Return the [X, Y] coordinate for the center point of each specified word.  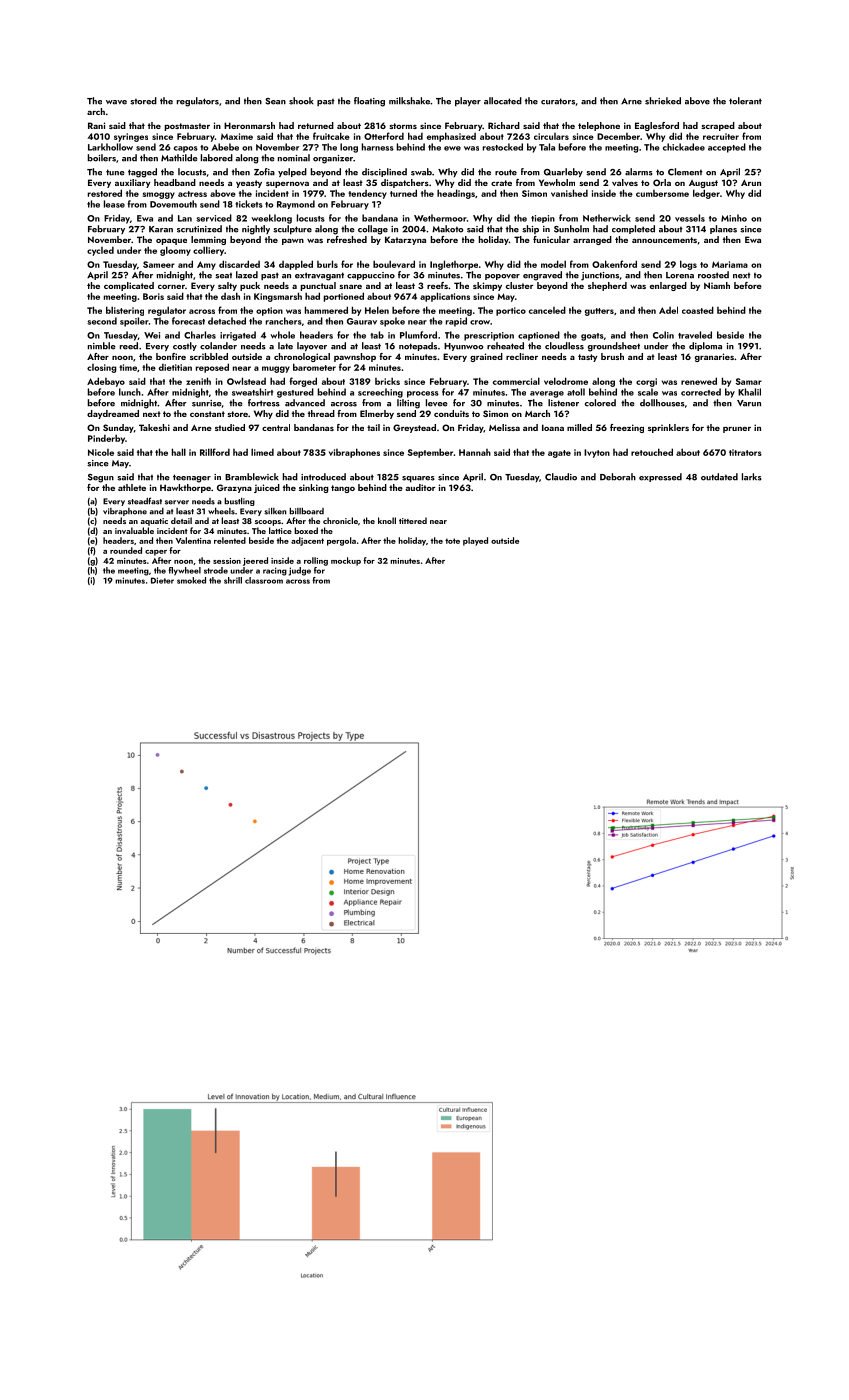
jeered [255, 561]
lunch [130, 392]
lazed [247, 275]
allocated [503, 101]
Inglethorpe [454, 265]
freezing [627, 428]
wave [116, 102]
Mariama [730, 264]
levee [437, 403]
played [475, 541]
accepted [727, 148]
